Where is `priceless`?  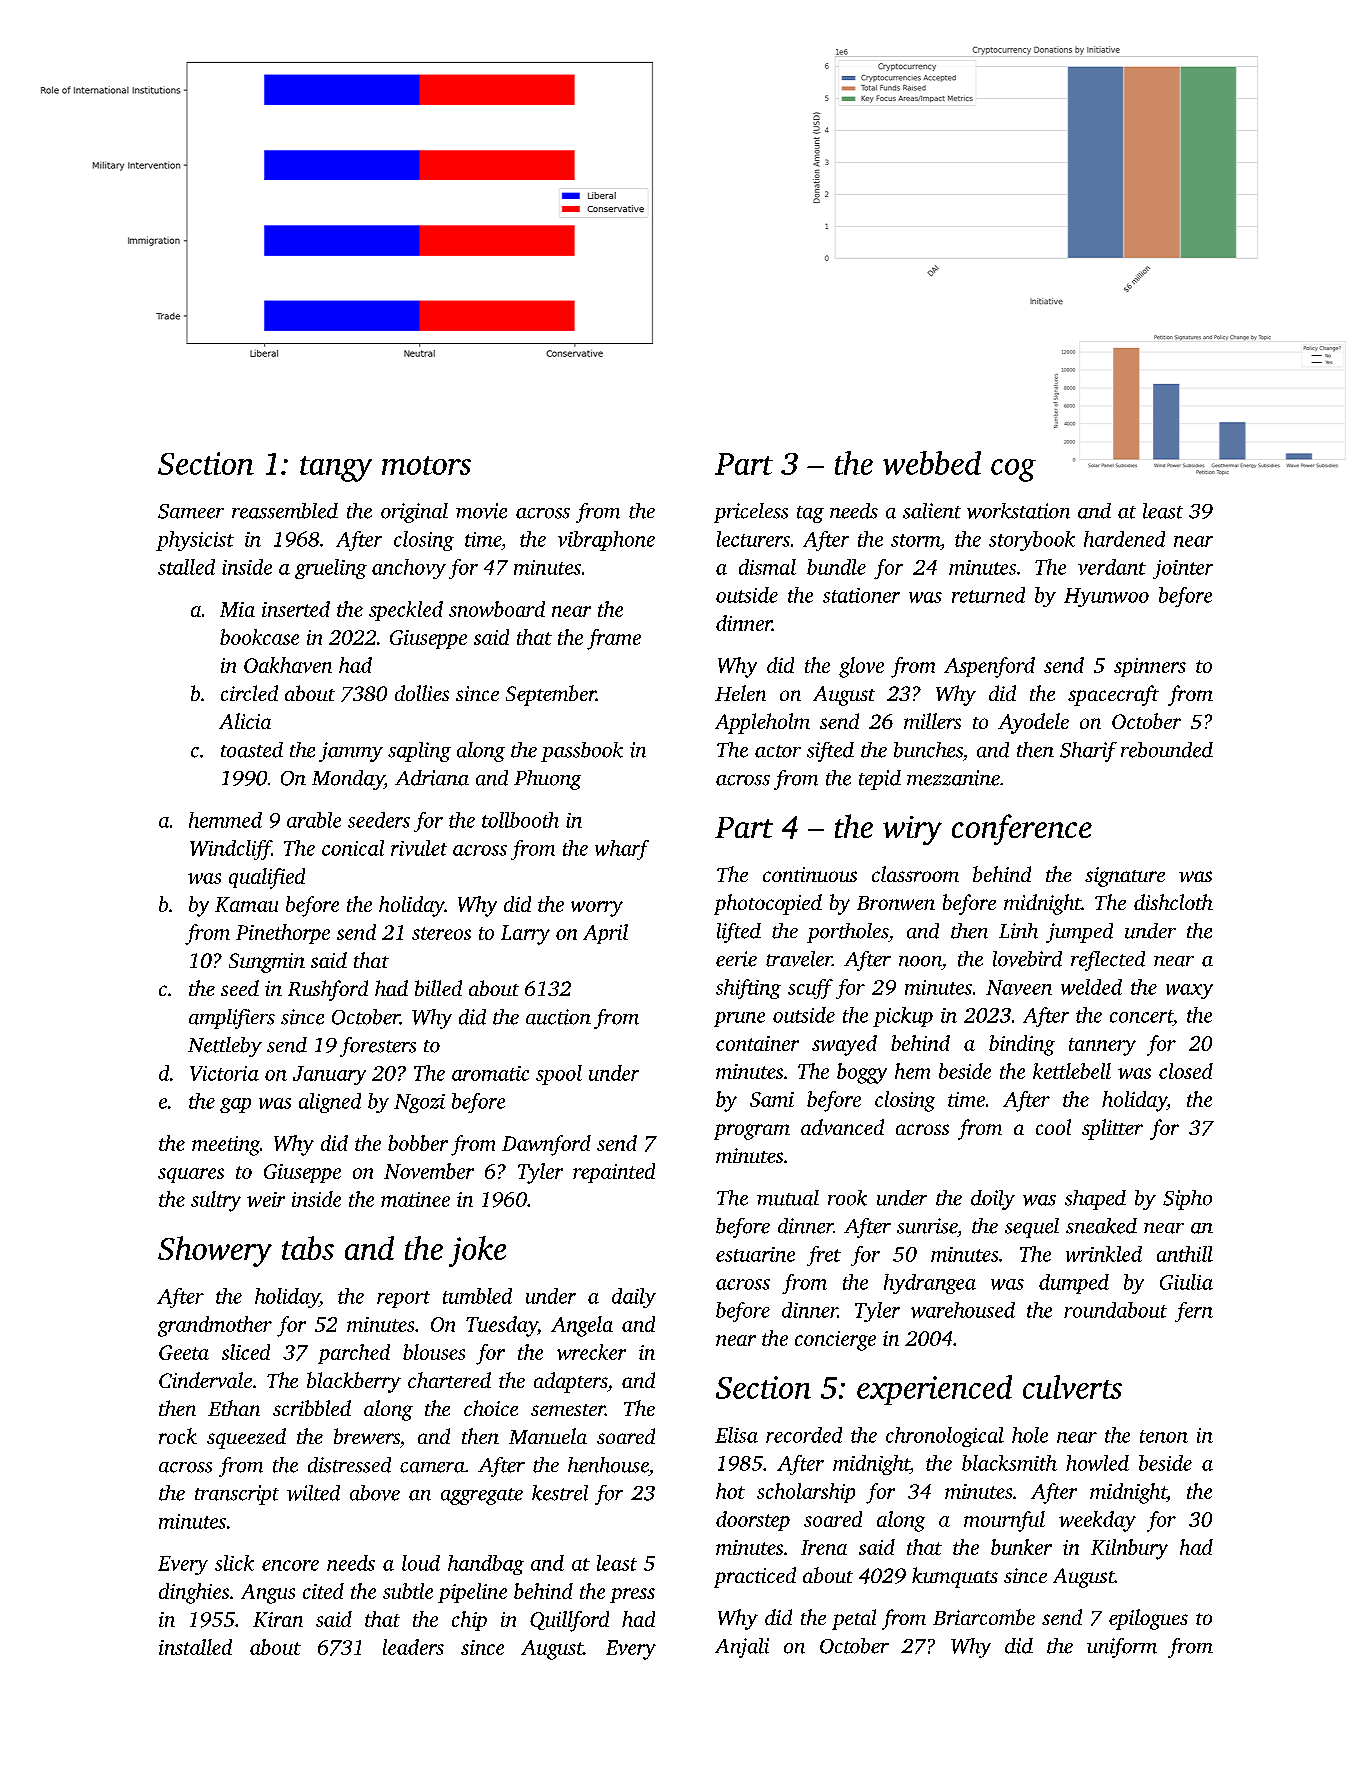 priceless is located at coordinates (751, 513).
